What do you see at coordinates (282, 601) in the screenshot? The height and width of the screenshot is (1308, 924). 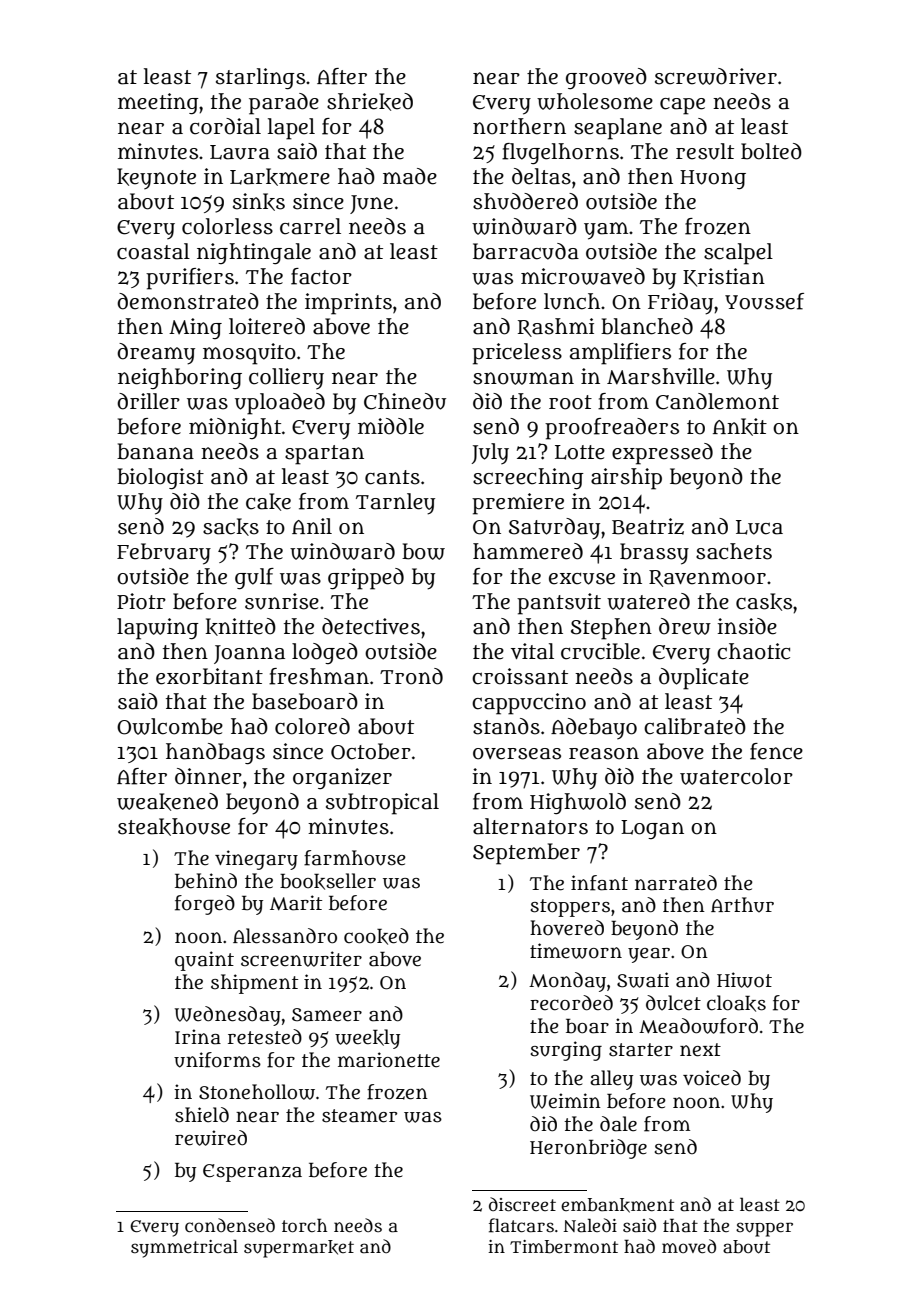 I see `sunrise` at bounding box center [282, 601].
